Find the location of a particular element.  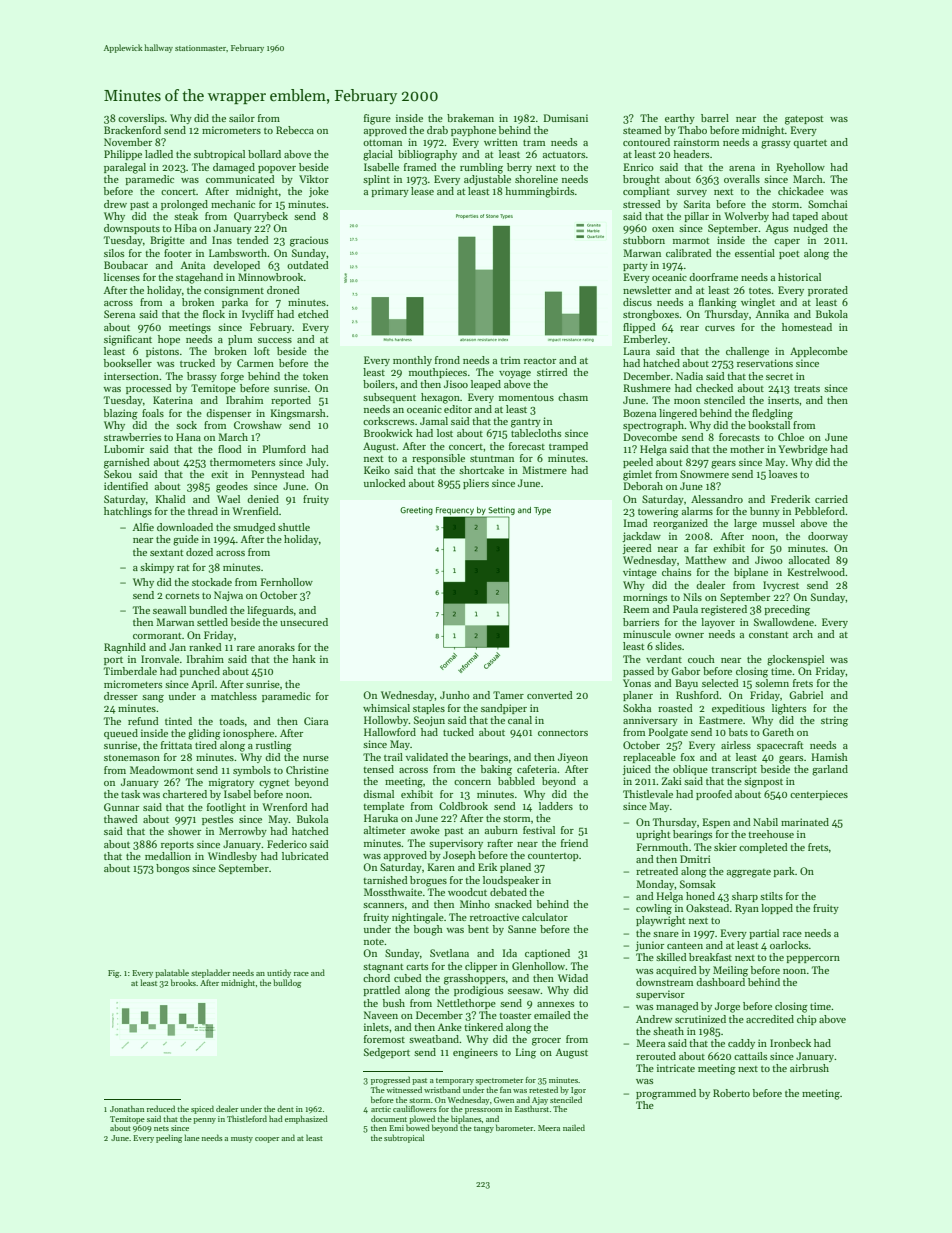

Applecombe is located at coordinates (819, 352).
